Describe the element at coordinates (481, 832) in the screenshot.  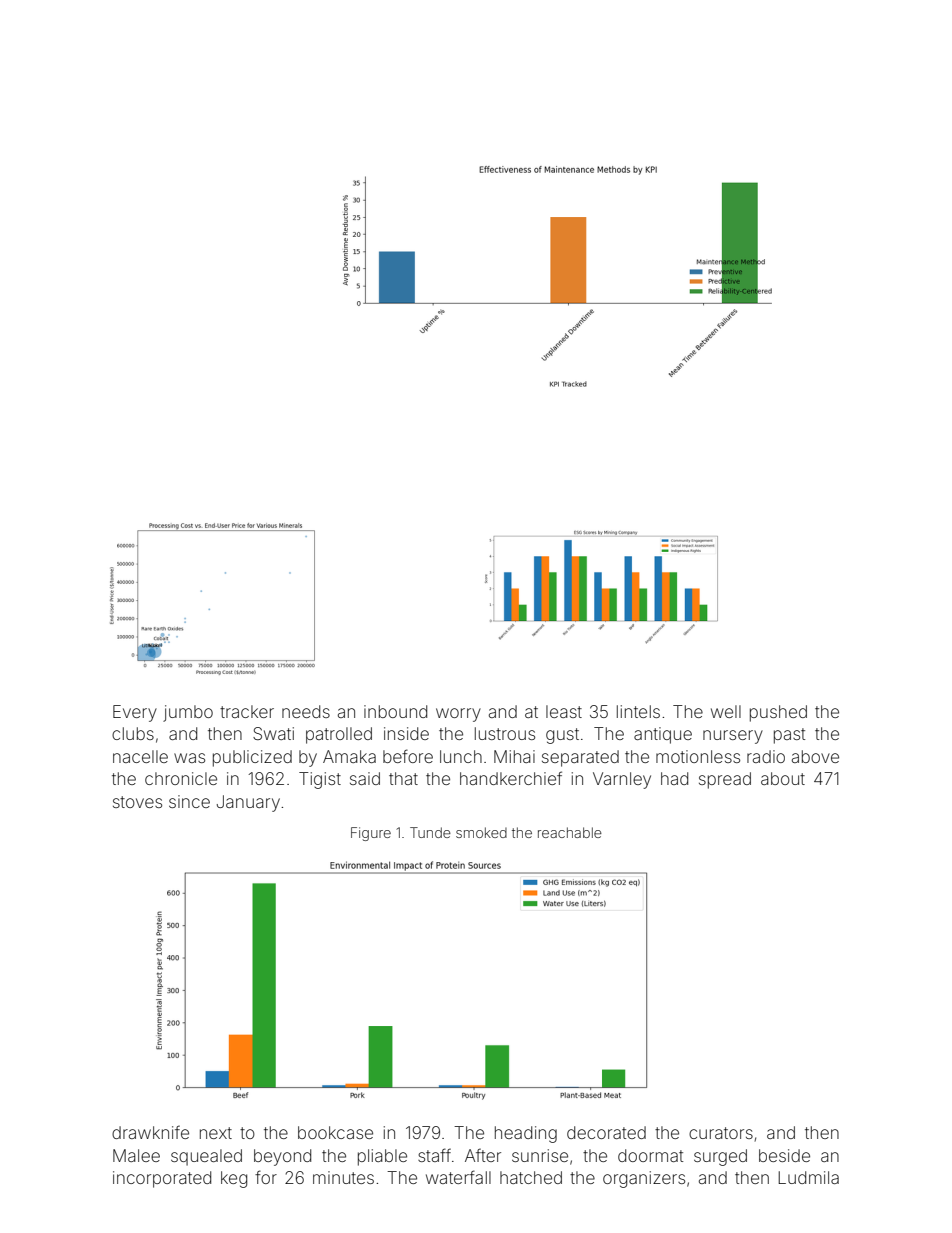
I see `smoked` at that location.
